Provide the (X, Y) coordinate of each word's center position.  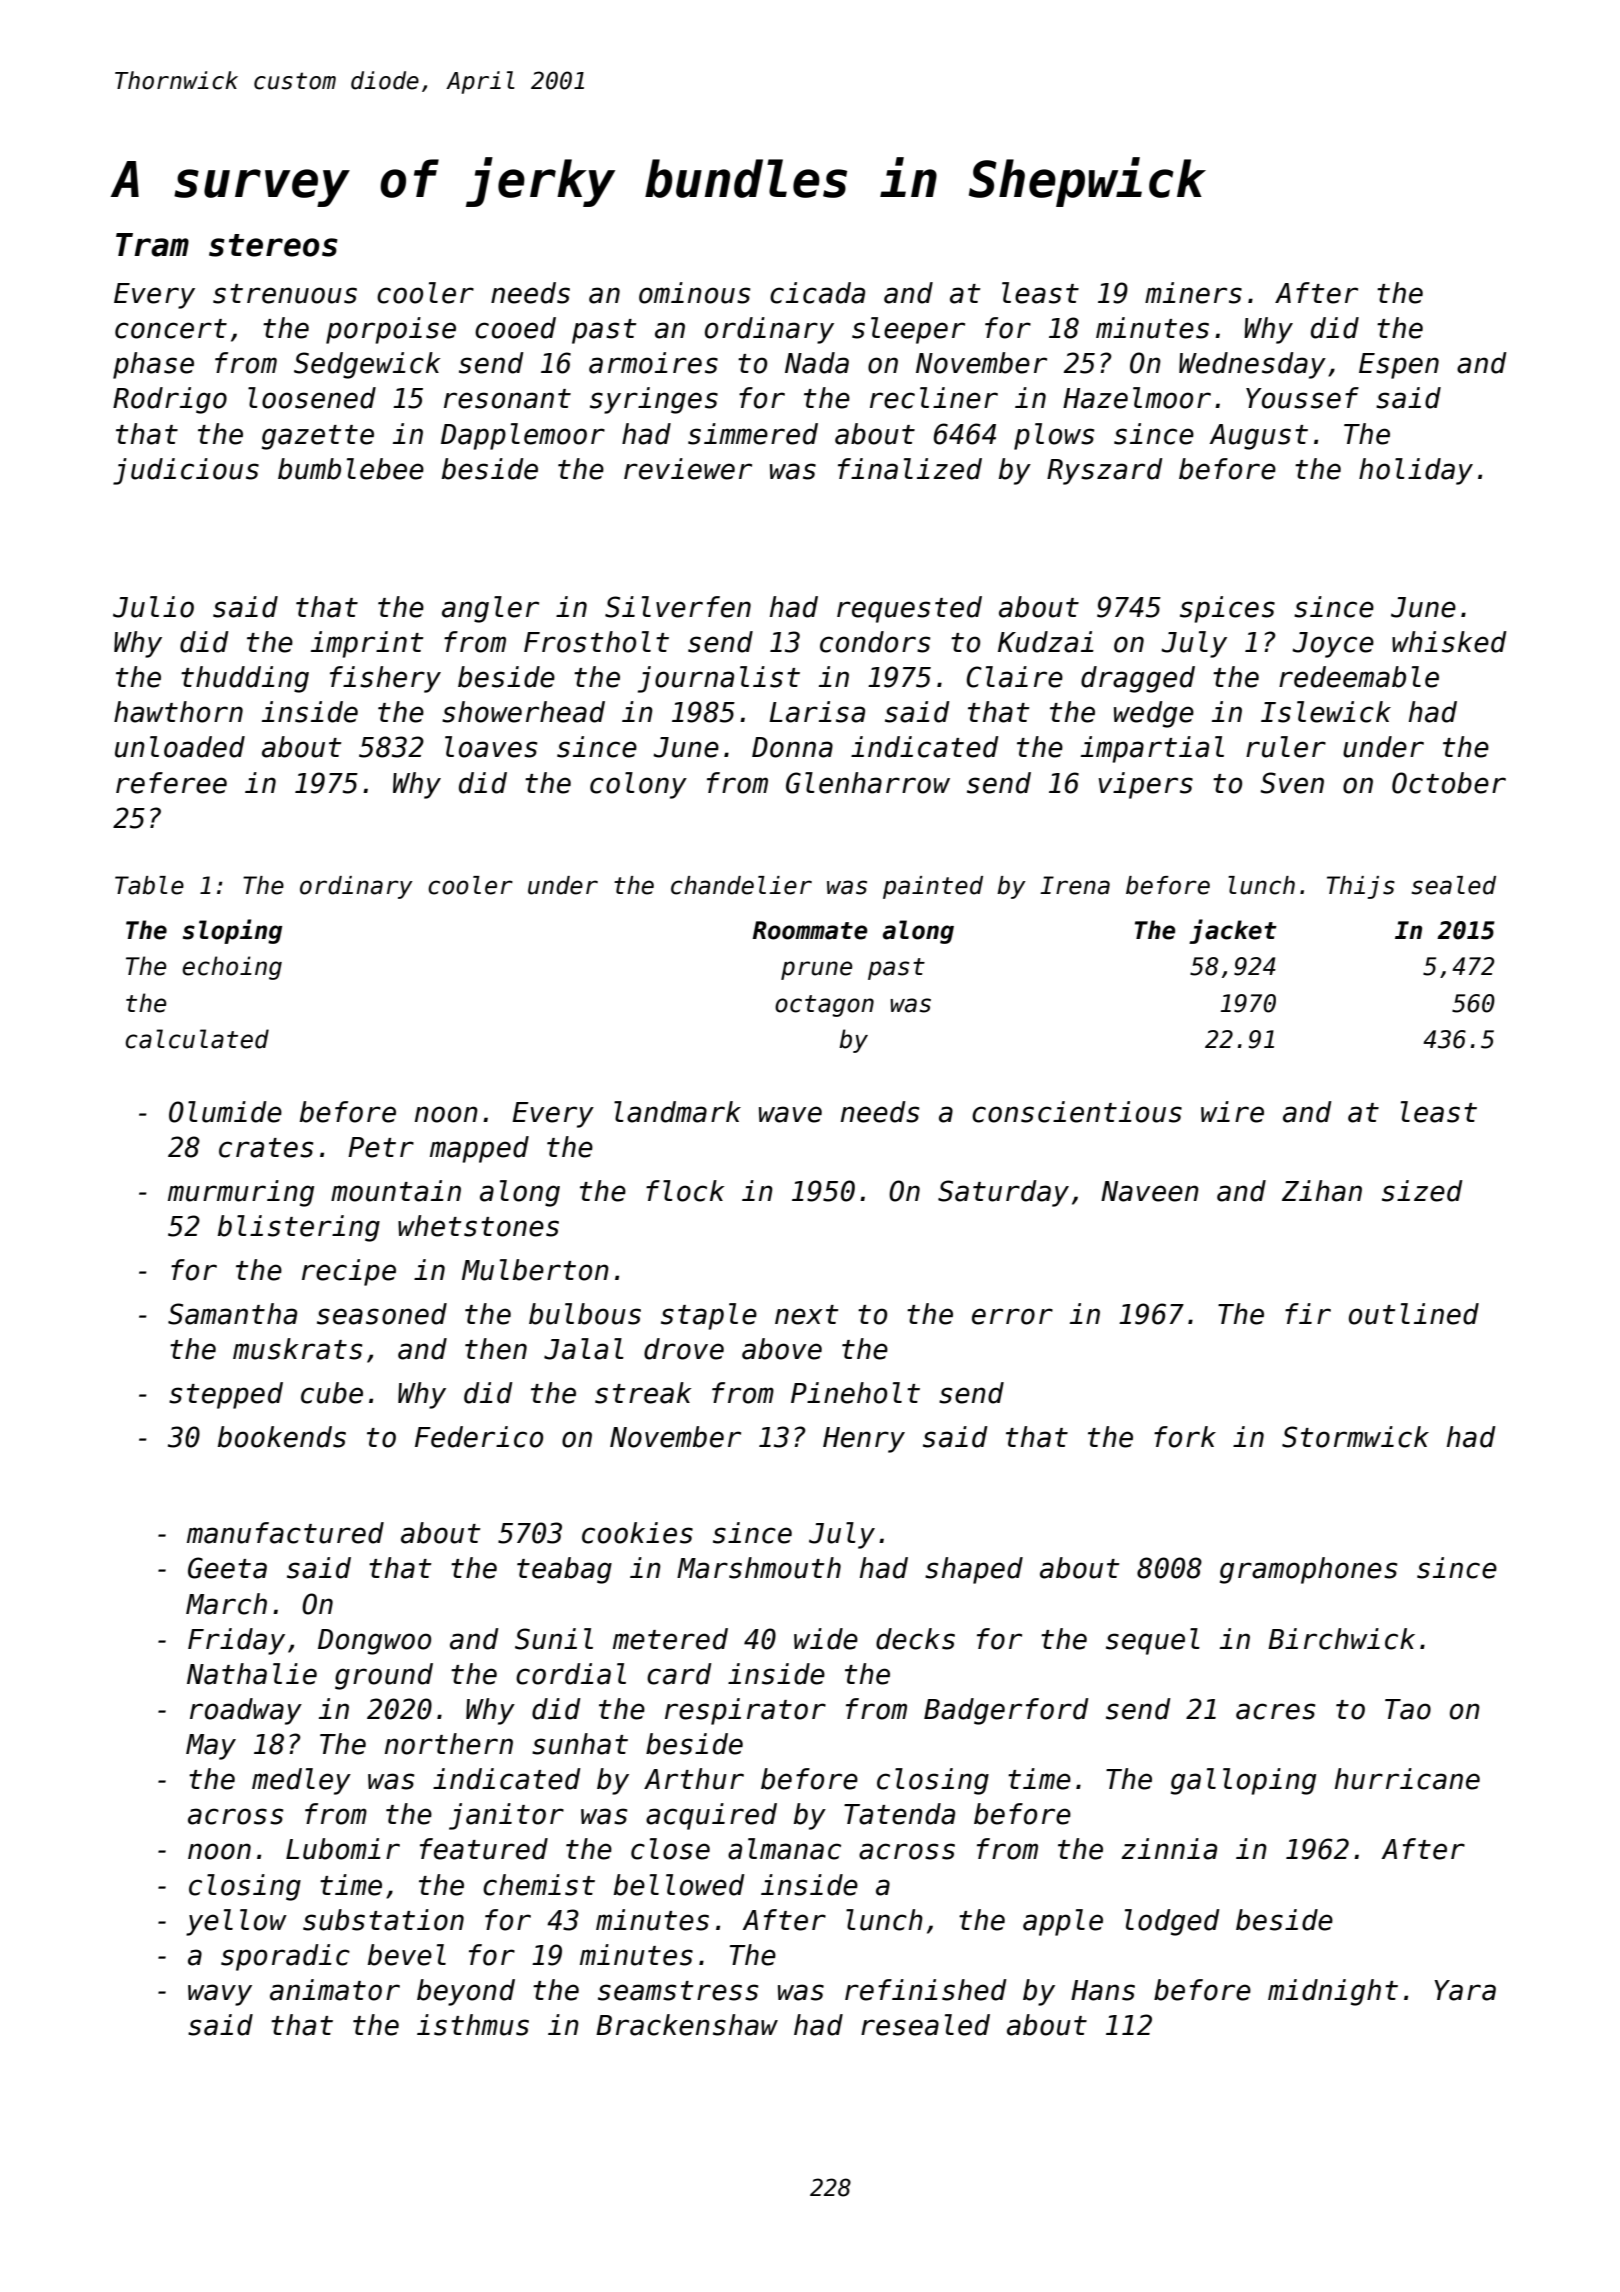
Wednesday (1252, 365)
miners (1193, 293)
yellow (236, 1922)
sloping (232, 931)
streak (643, 1393)
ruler (1286, 747)
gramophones (1308, 1570)
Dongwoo (374, 1642)
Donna (792, 747)
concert (171, 329)
